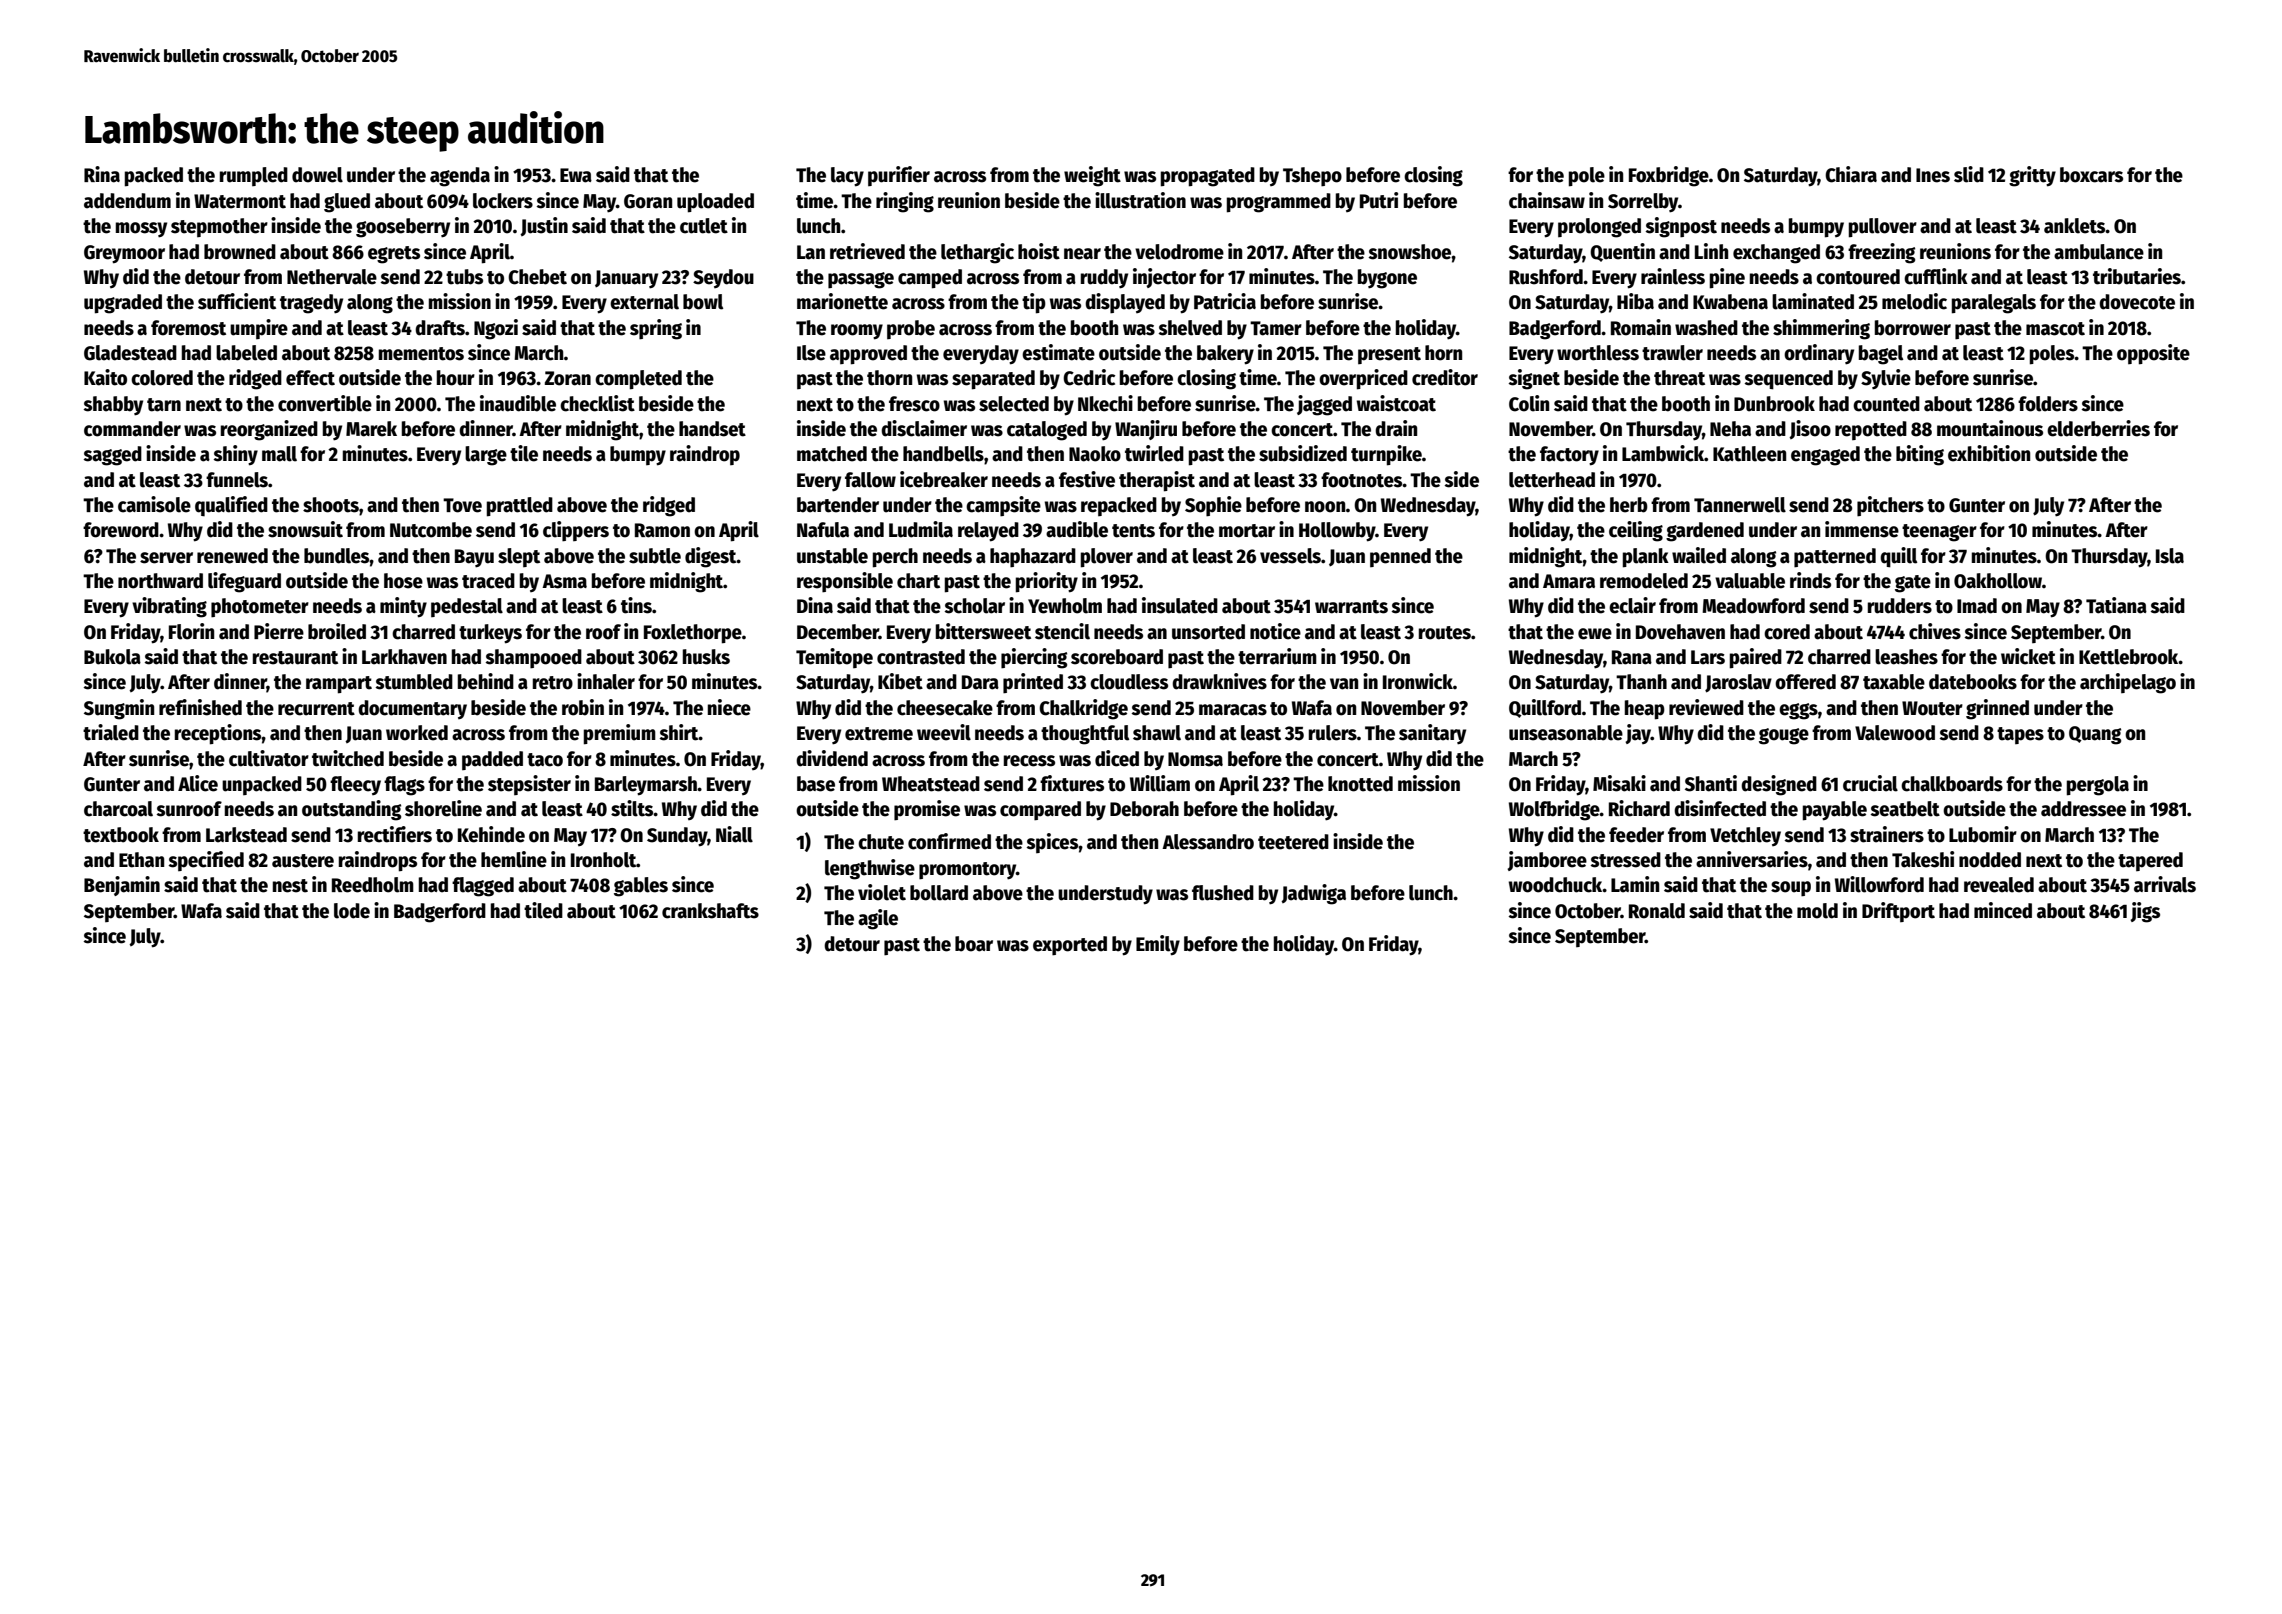 This screenshot has height=1614, width=2282. What do you see at coordinates (1669, 176) in the screenshot?
I see `Foxbridge` at bounding box center [1669, 176].
